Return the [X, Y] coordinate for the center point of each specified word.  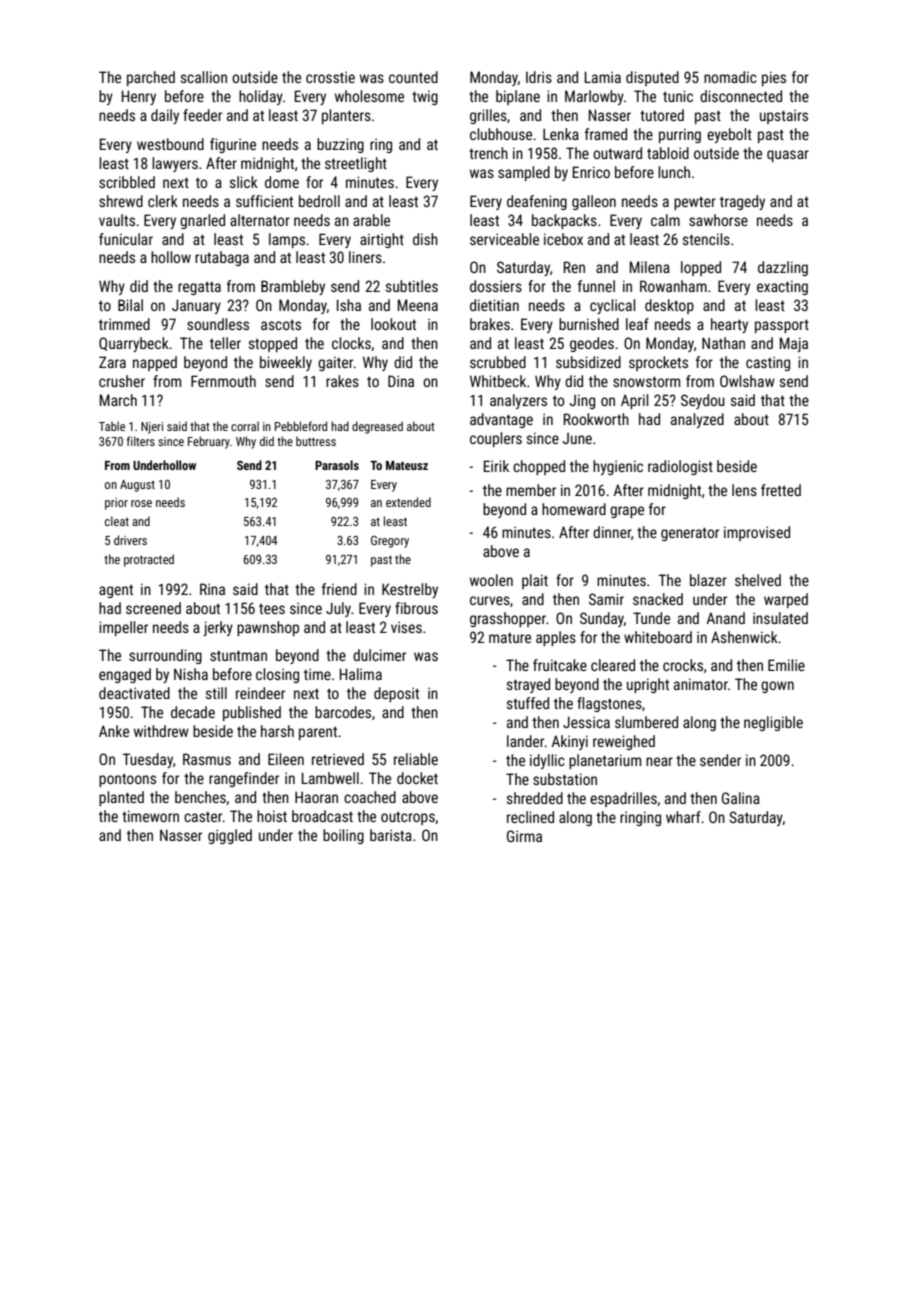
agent [116, 591]
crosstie [330, 77]
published [252, 713]
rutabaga [222, 258]
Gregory [390, 542]
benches [200, 797]
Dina [401, 381]
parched [151, 78]
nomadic [730, 77]
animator [701, 684]
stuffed [528, 703]
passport [782, 326]
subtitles [412, 286]
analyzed [697, 420]
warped [786, 600]
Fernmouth [223, 381]
